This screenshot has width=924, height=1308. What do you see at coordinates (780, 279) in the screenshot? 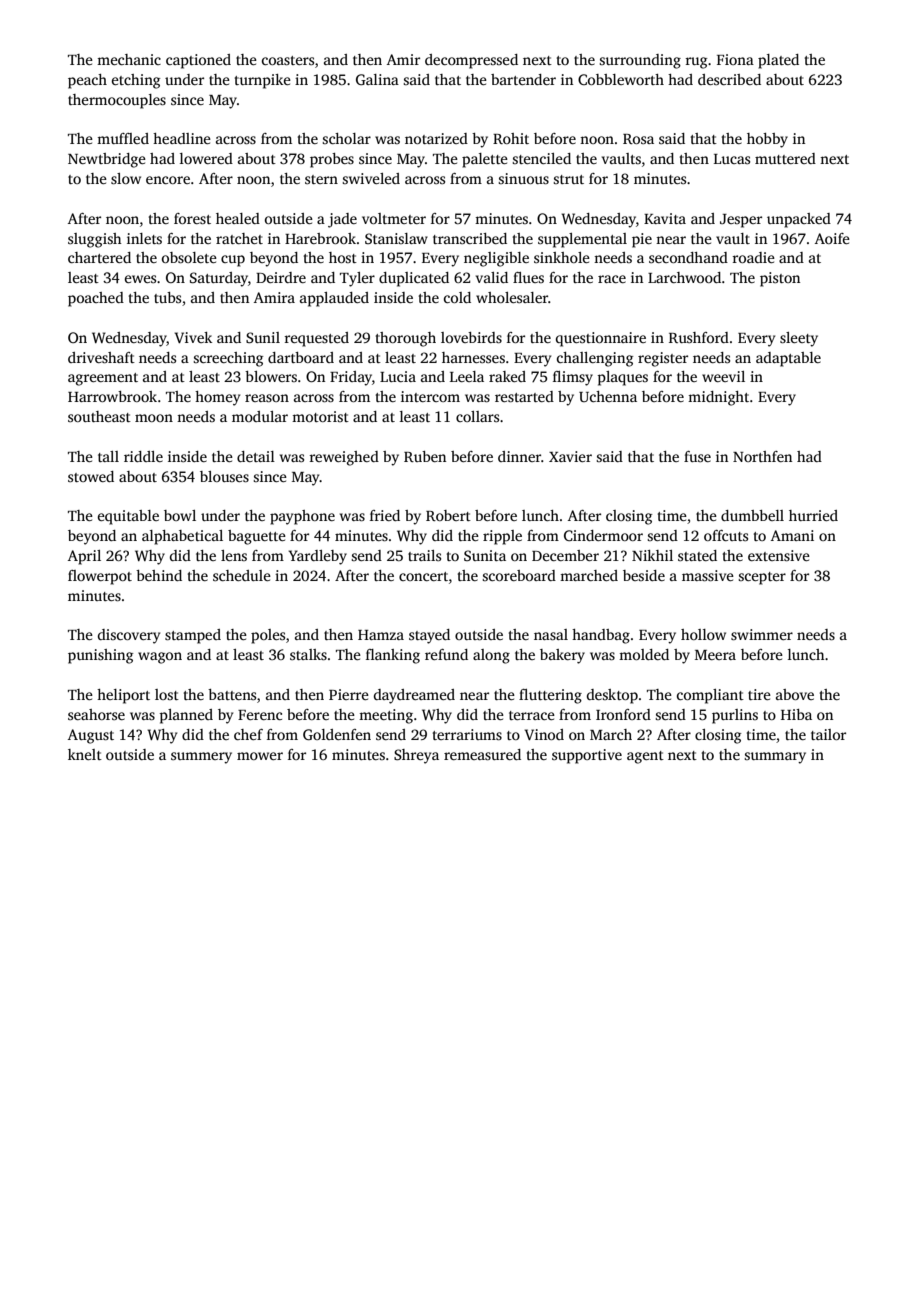
I see `piston` at bounding box center [780, 279].
